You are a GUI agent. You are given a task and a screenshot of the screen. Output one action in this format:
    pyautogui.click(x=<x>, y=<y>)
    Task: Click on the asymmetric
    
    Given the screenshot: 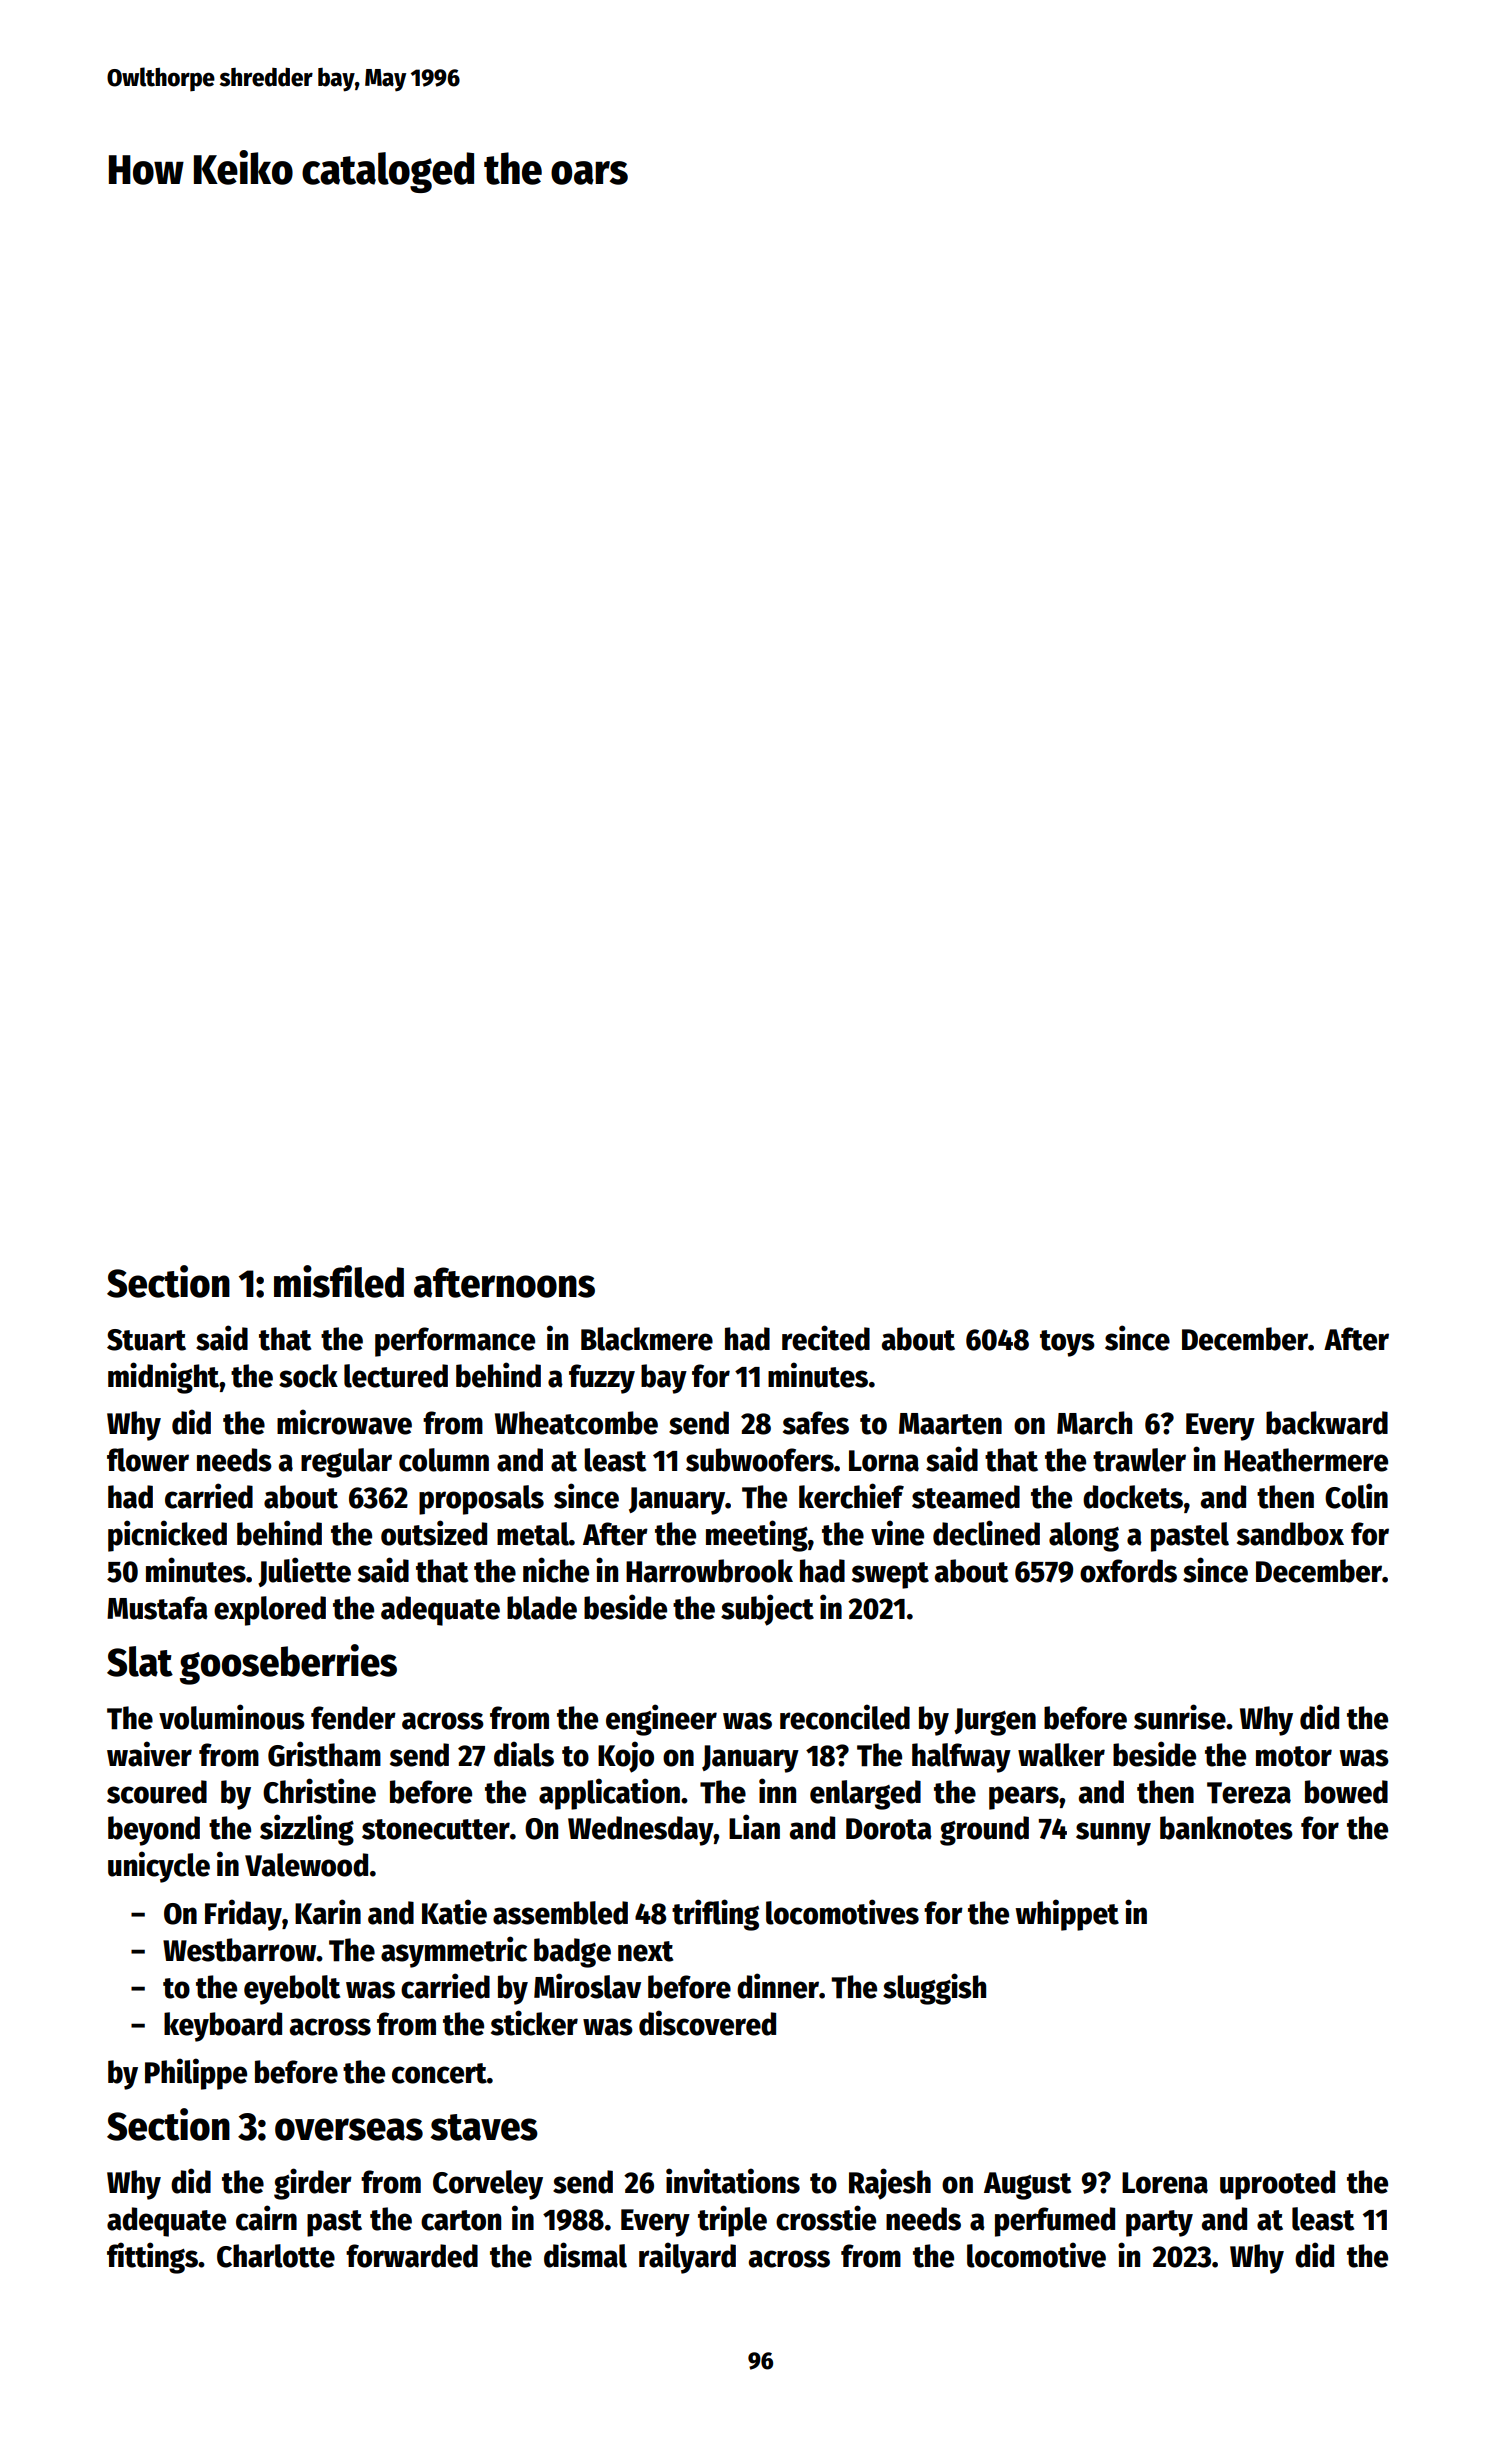 What is the action you would take?
    pyautogui.click(x=454, y=1952)
